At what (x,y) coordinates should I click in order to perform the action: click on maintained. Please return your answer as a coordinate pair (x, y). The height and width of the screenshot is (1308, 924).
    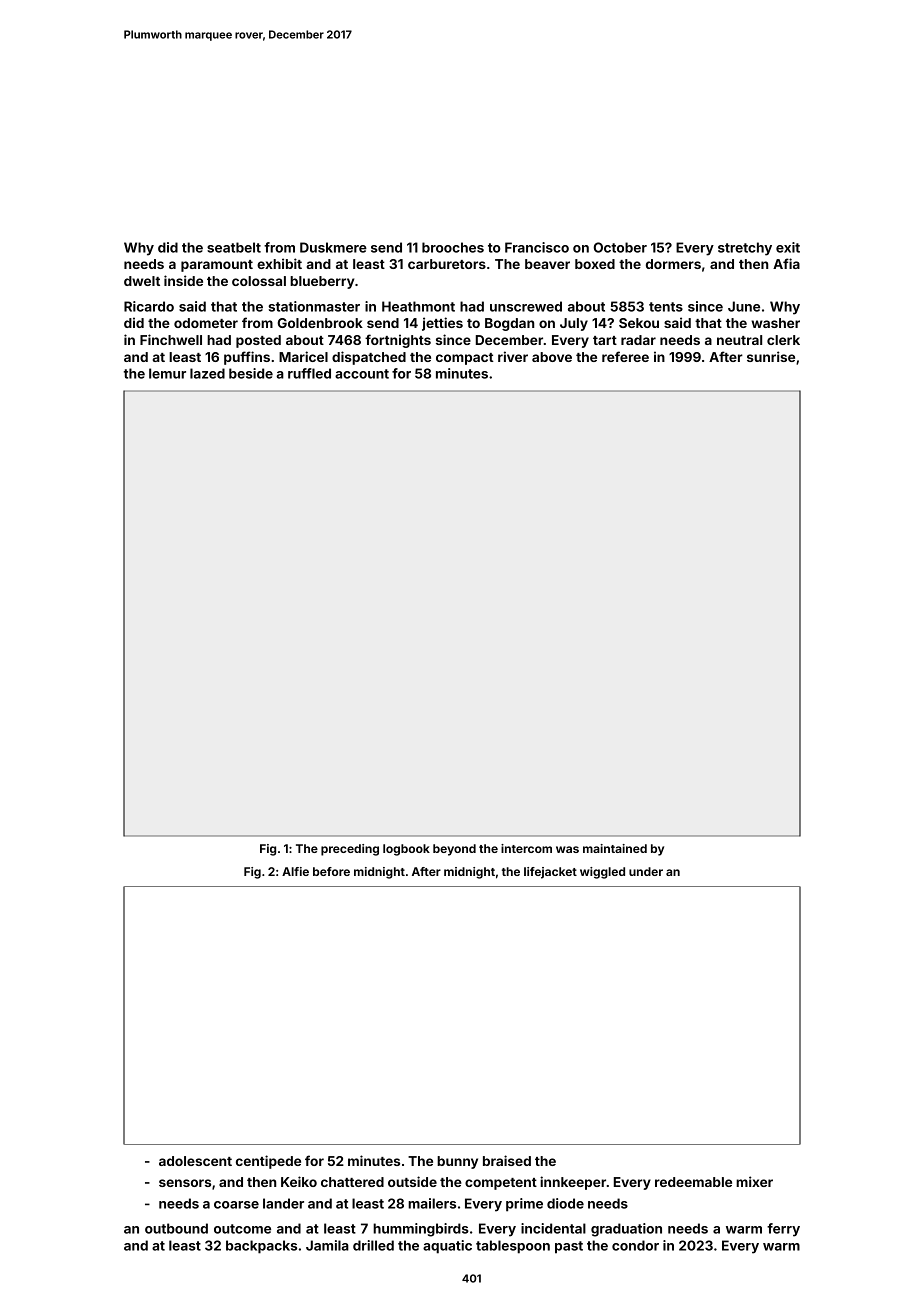
    Looking at the image, I should click on (615, 848).
